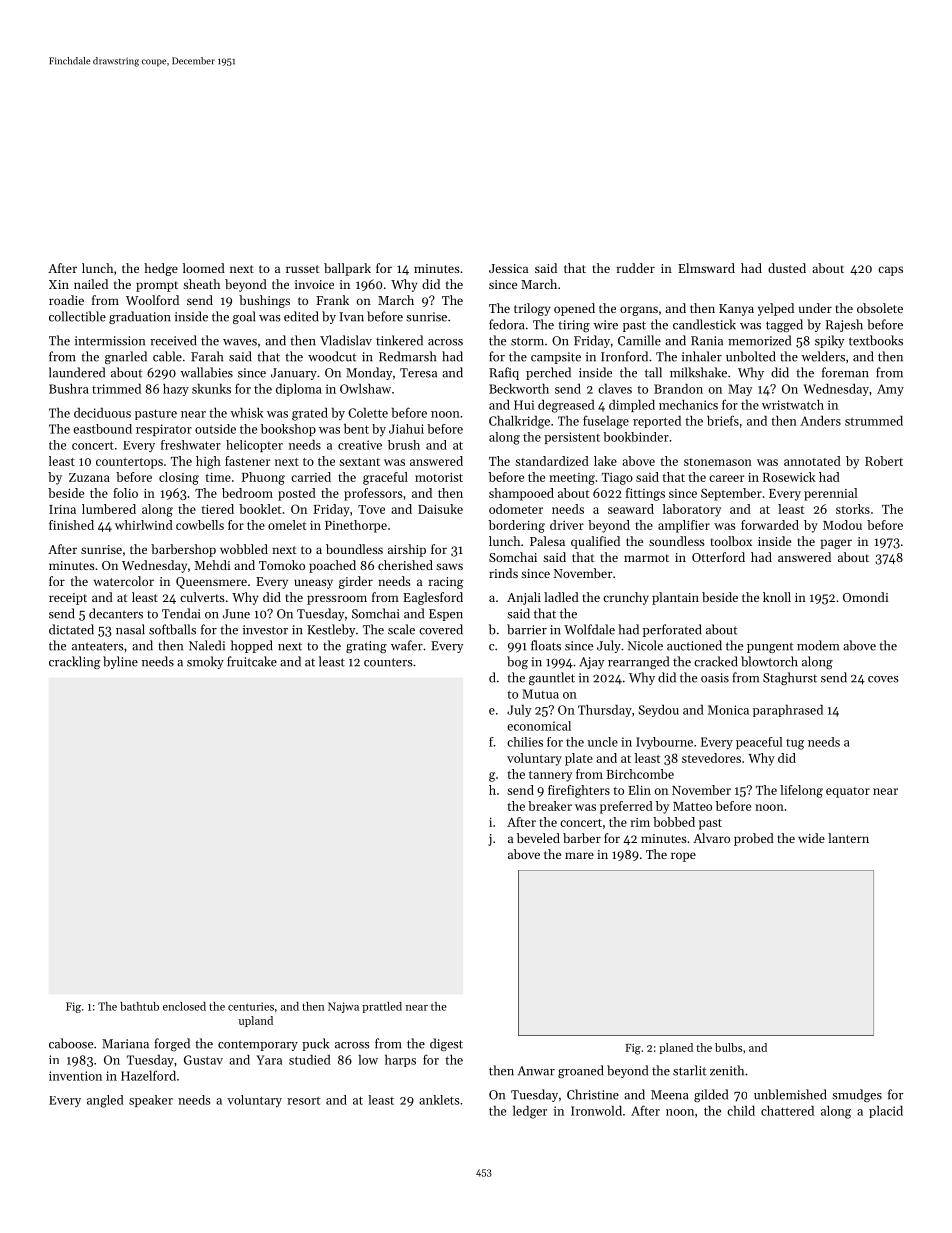 Image resolution: width=952 pixels, height=1233 pixels. What do you see at coordinates (527, 341) in the page?
I see `storm` at bounding box center [527, 341].
